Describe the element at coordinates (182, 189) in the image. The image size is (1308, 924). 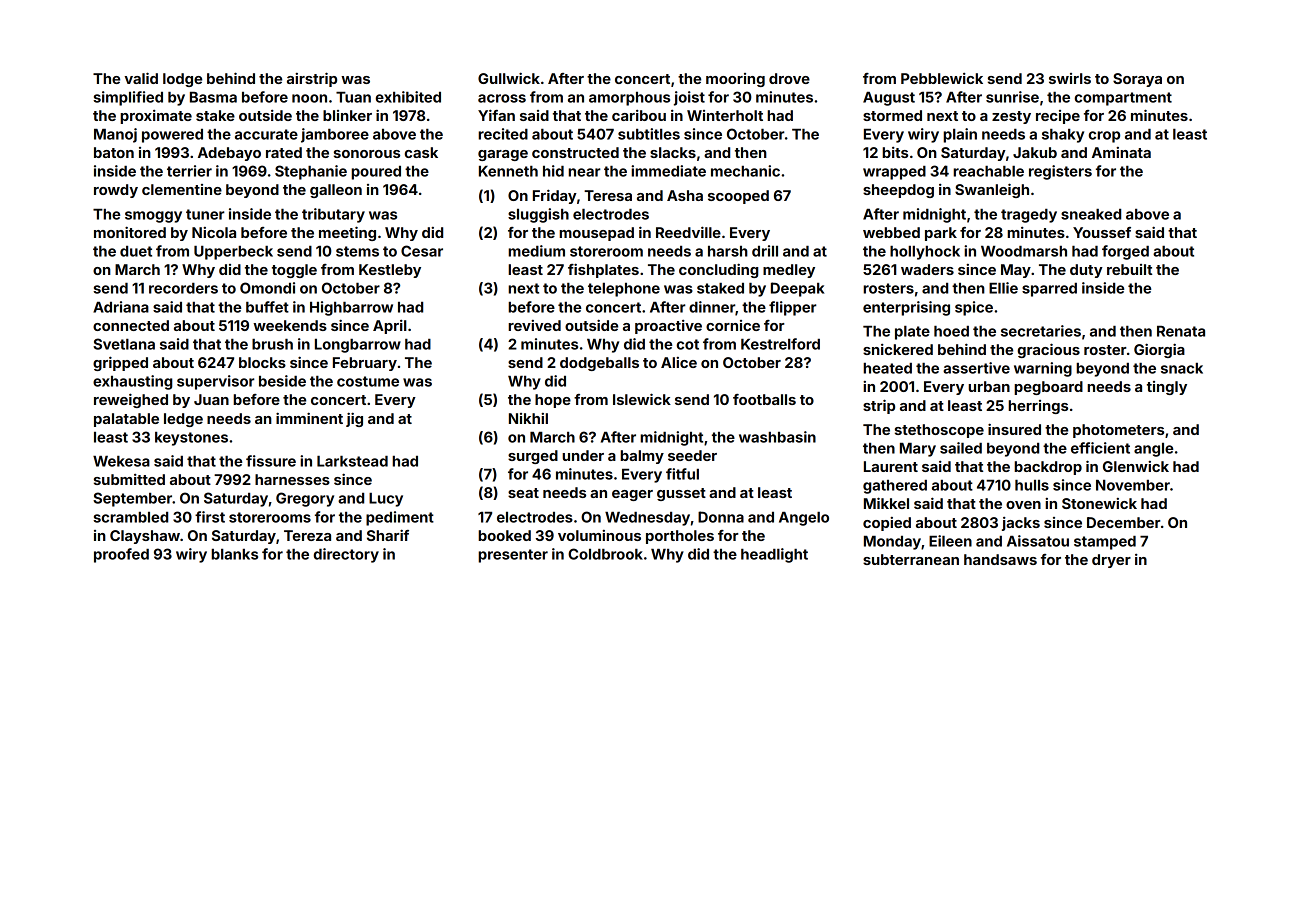
I see `clementine` at that location.
